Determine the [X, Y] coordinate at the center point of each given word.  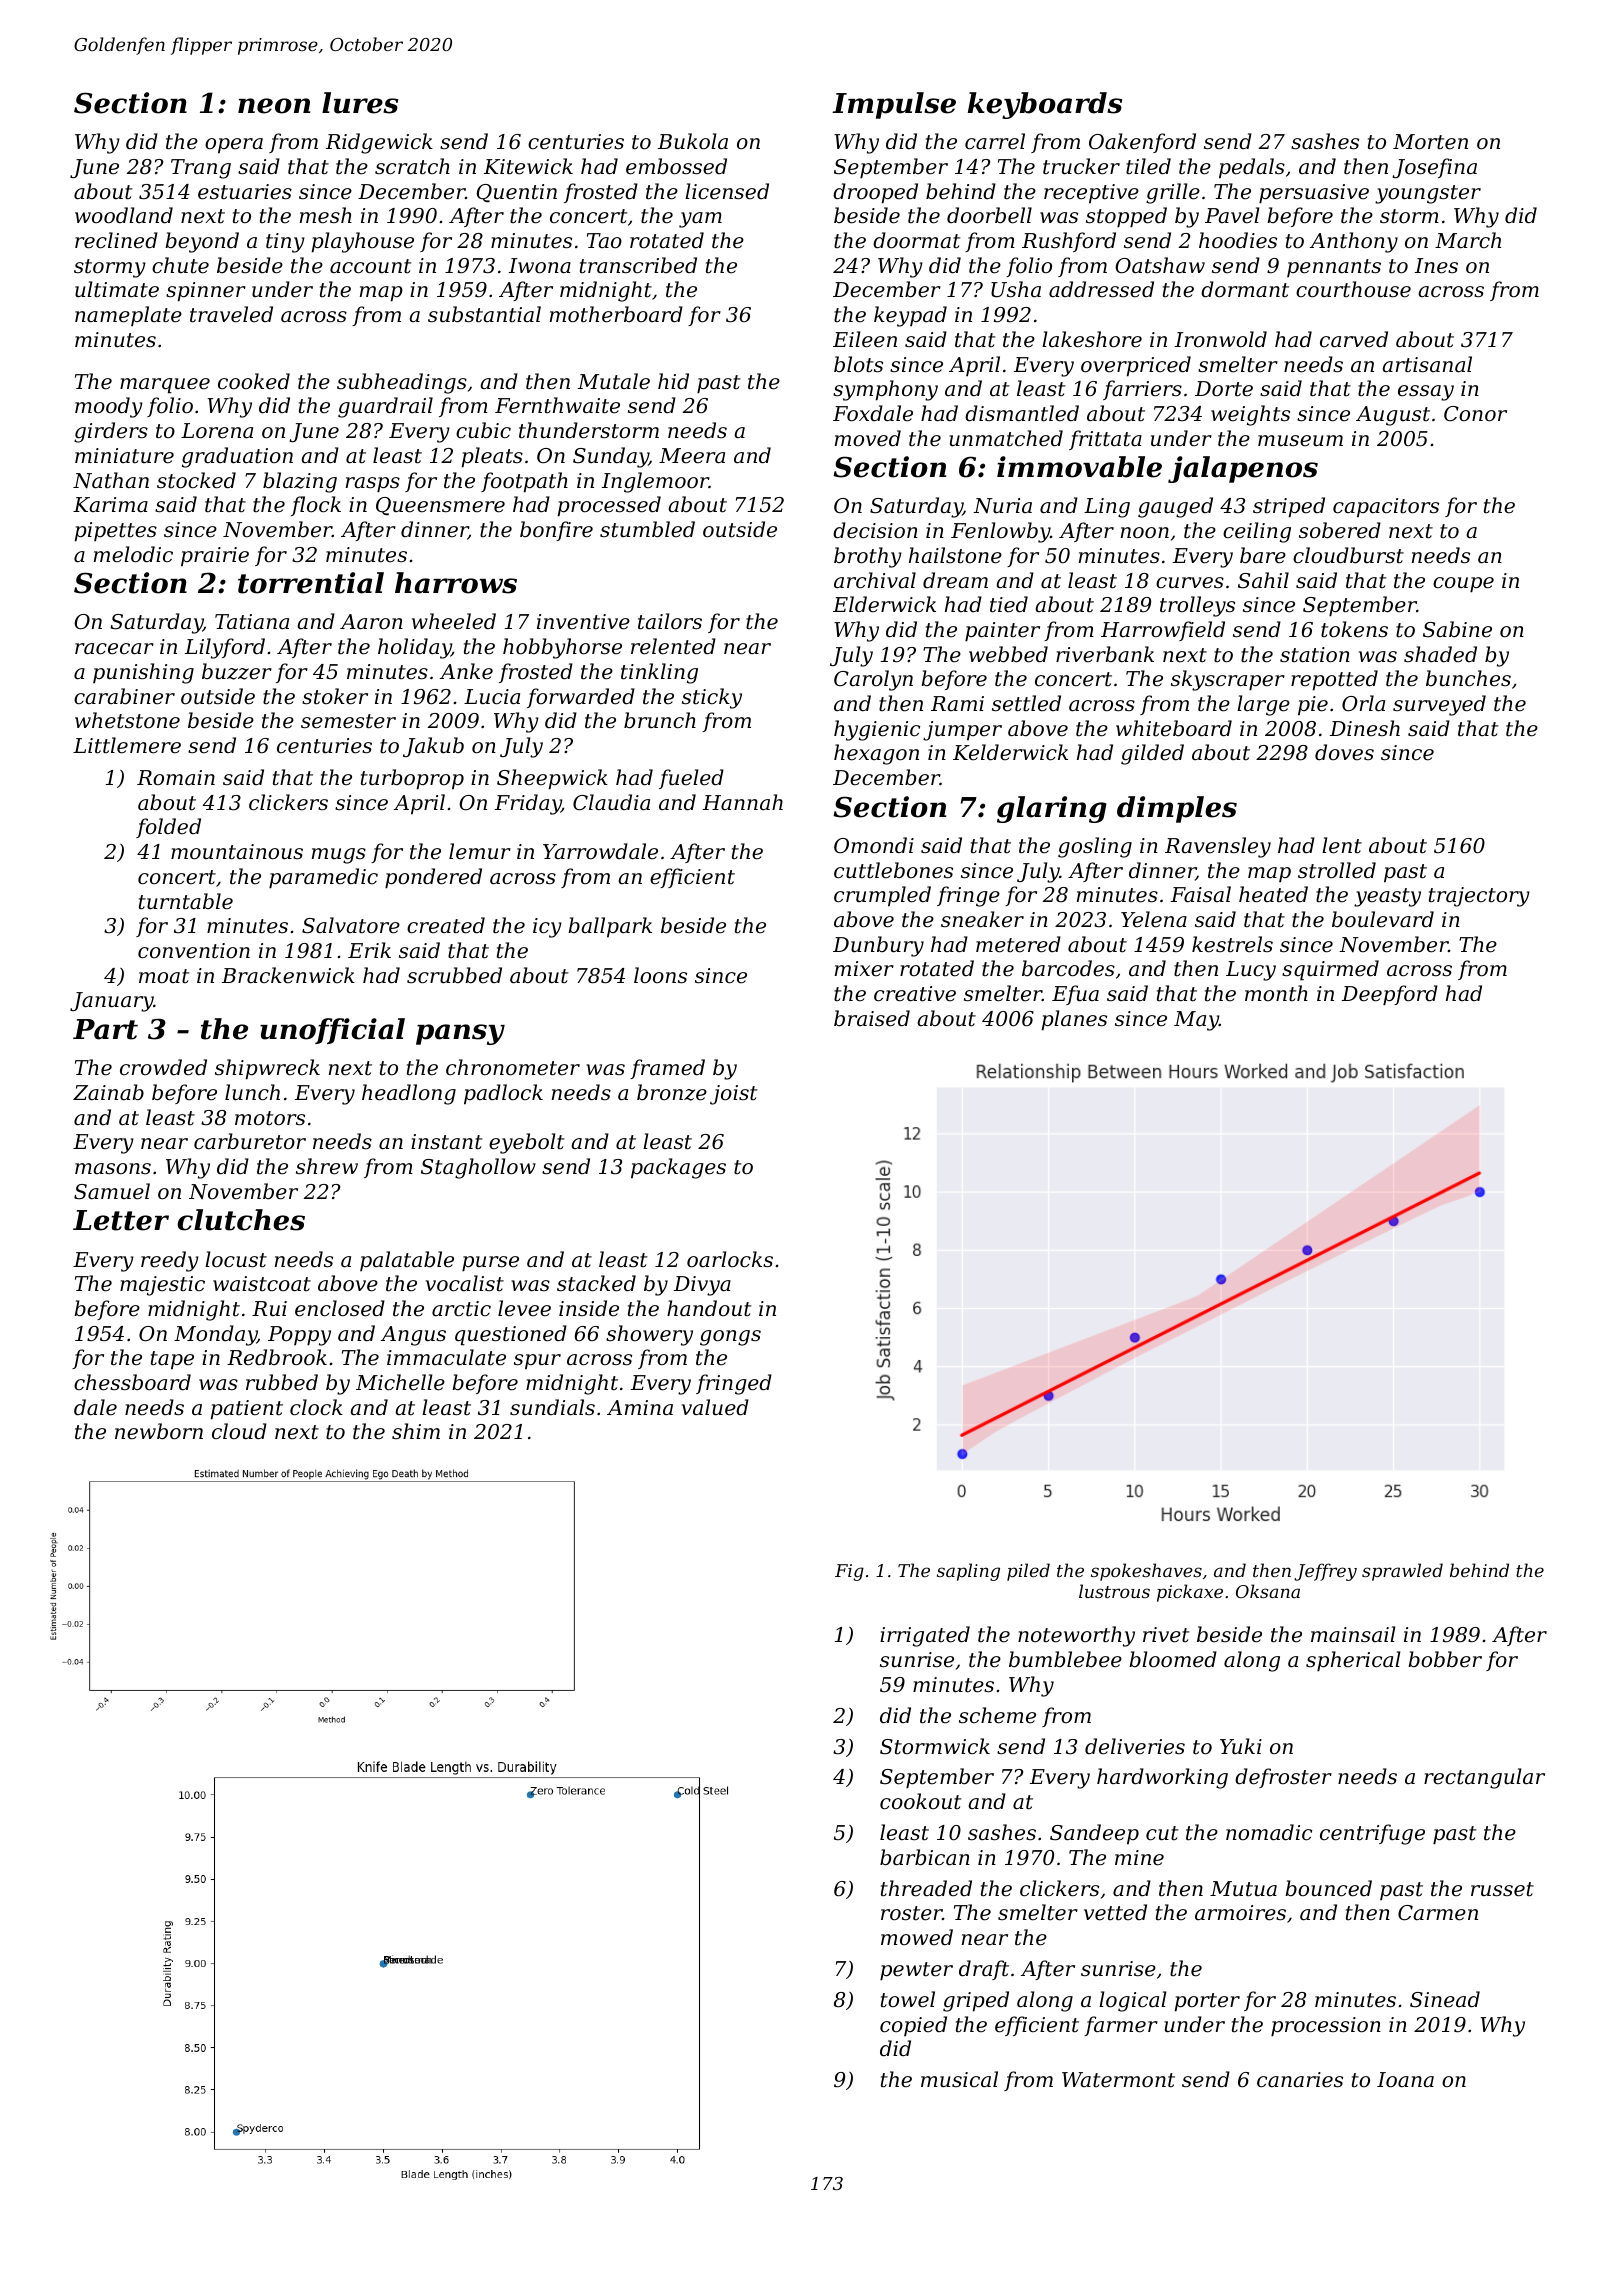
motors [270, 1118]
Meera [692, 456]
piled [1028, 1572]
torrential [311, 583]
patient [247, 1410]
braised [872, 1018]
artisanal [1427, 364]
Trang [201, 169]
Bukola [693, 141]
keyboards [1045, 105]
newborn [159, 1431]
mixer [864, 969]
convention [194, 951]
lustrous [1114, 1591]
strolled [1337, 870]
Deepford [1390, 995]
